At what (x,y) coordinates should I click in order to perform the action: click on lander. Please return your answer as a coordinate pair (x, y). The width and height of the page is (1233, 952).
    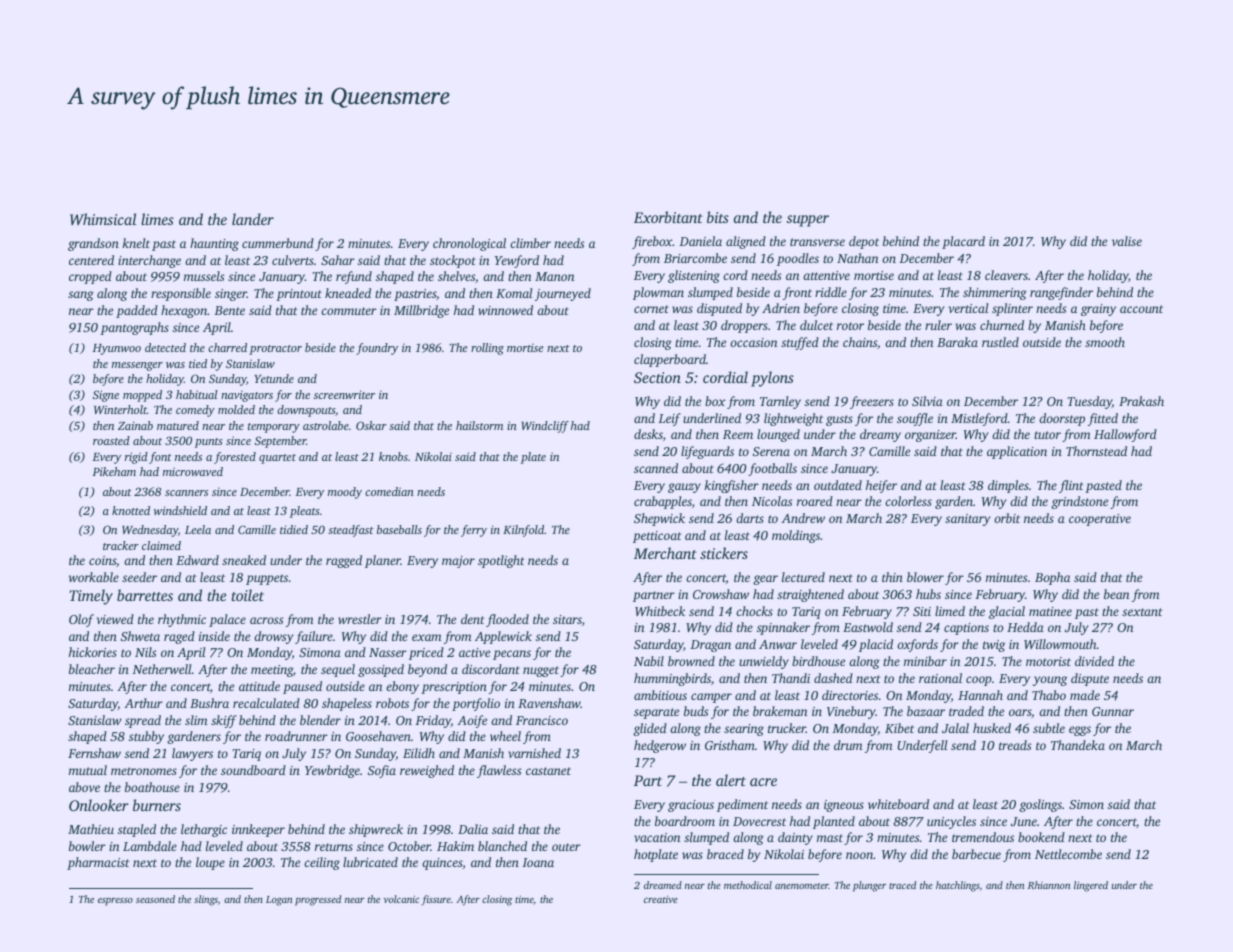
    Looking at the image, I should click on (253, 219).
